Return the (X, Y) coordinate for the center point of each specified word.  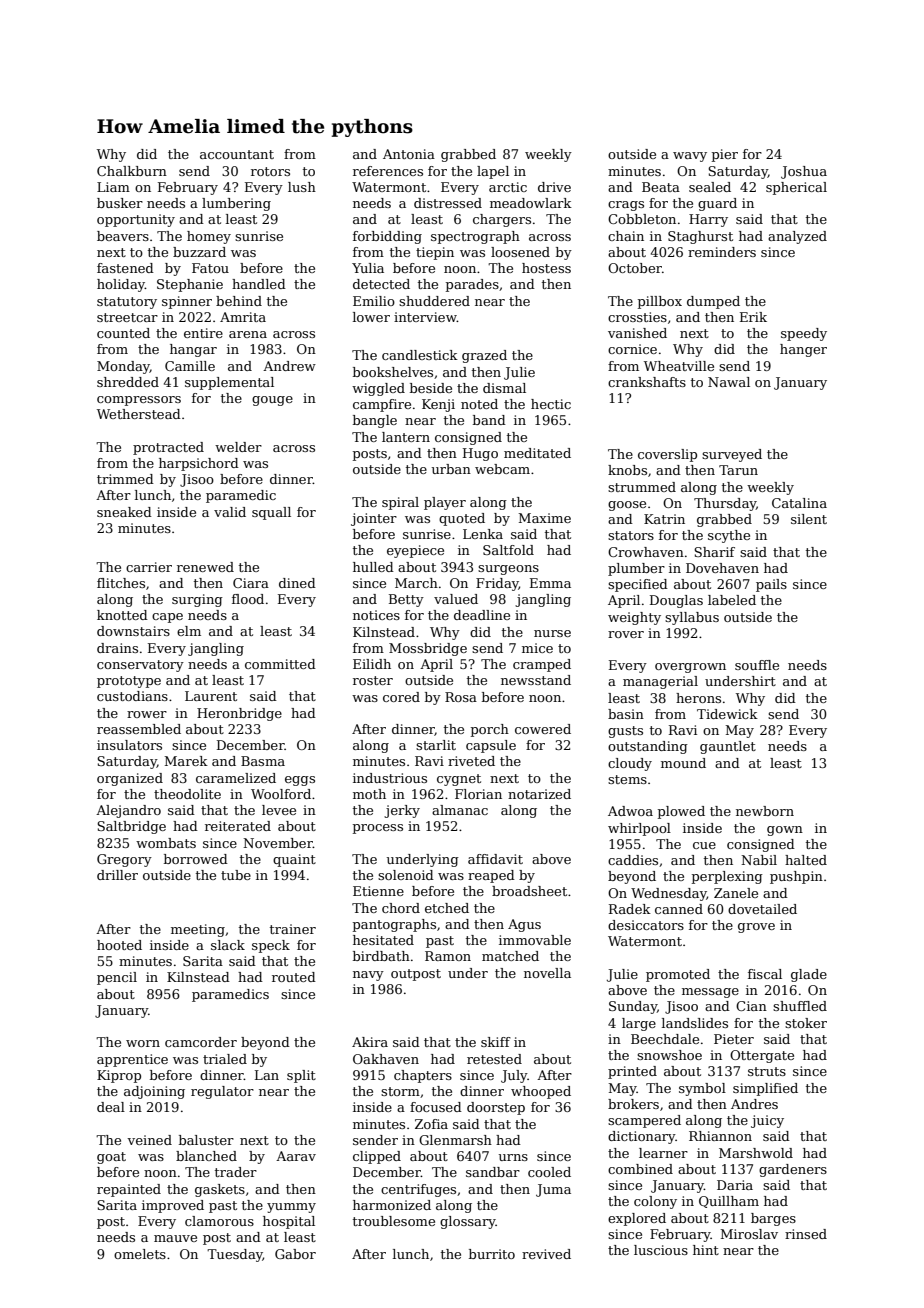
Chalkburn (132, 171)
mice (537, 648)
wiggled (378, 389)
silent (809, 519)
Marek (186, 761)
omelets (140, 1254)
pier (725, 155)
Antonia (409, 154)
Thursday (725, 504)
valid (230, 512)
